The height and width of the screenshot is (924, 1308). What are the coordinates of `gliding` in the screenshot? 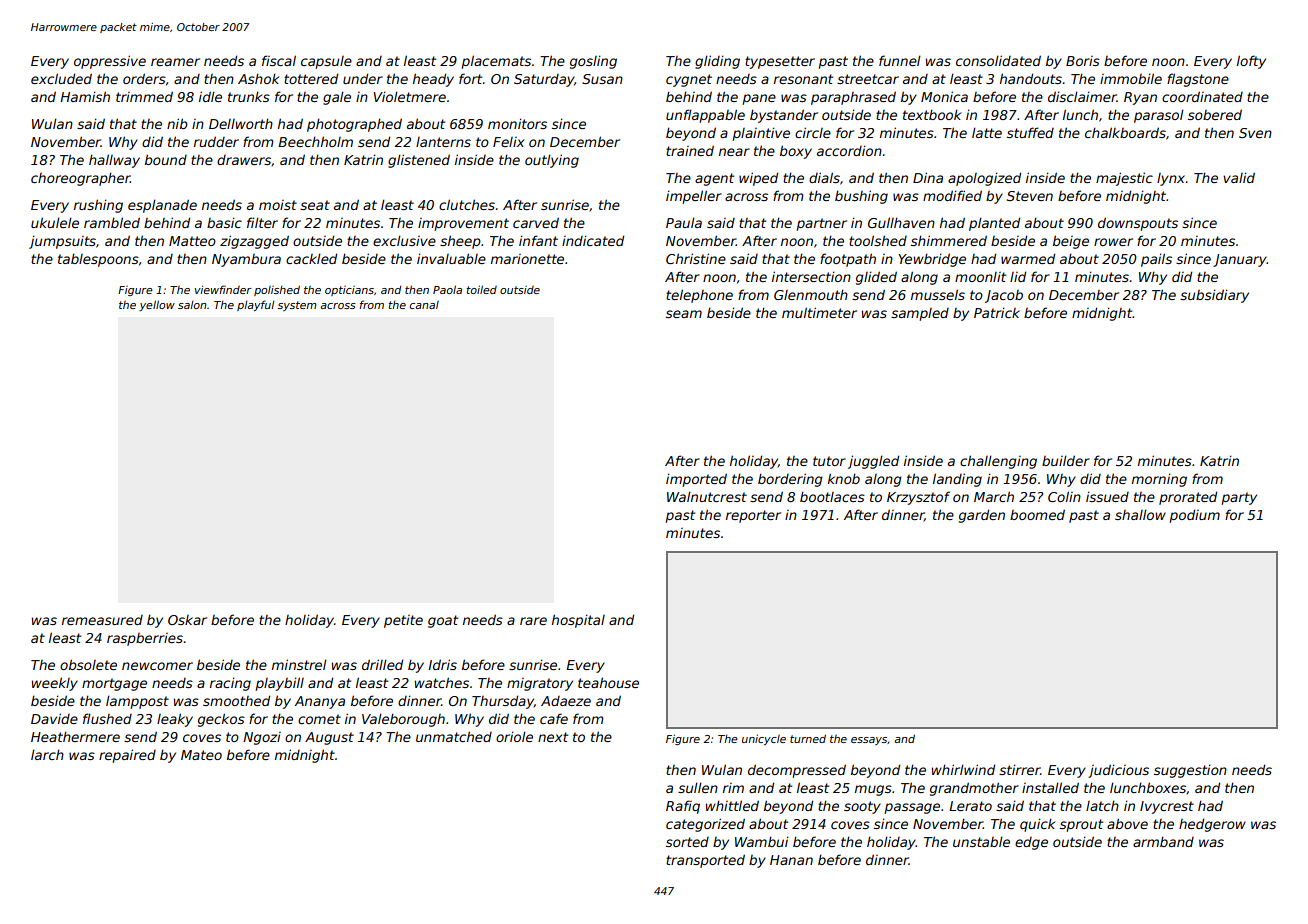 It's located at (717, 62).
